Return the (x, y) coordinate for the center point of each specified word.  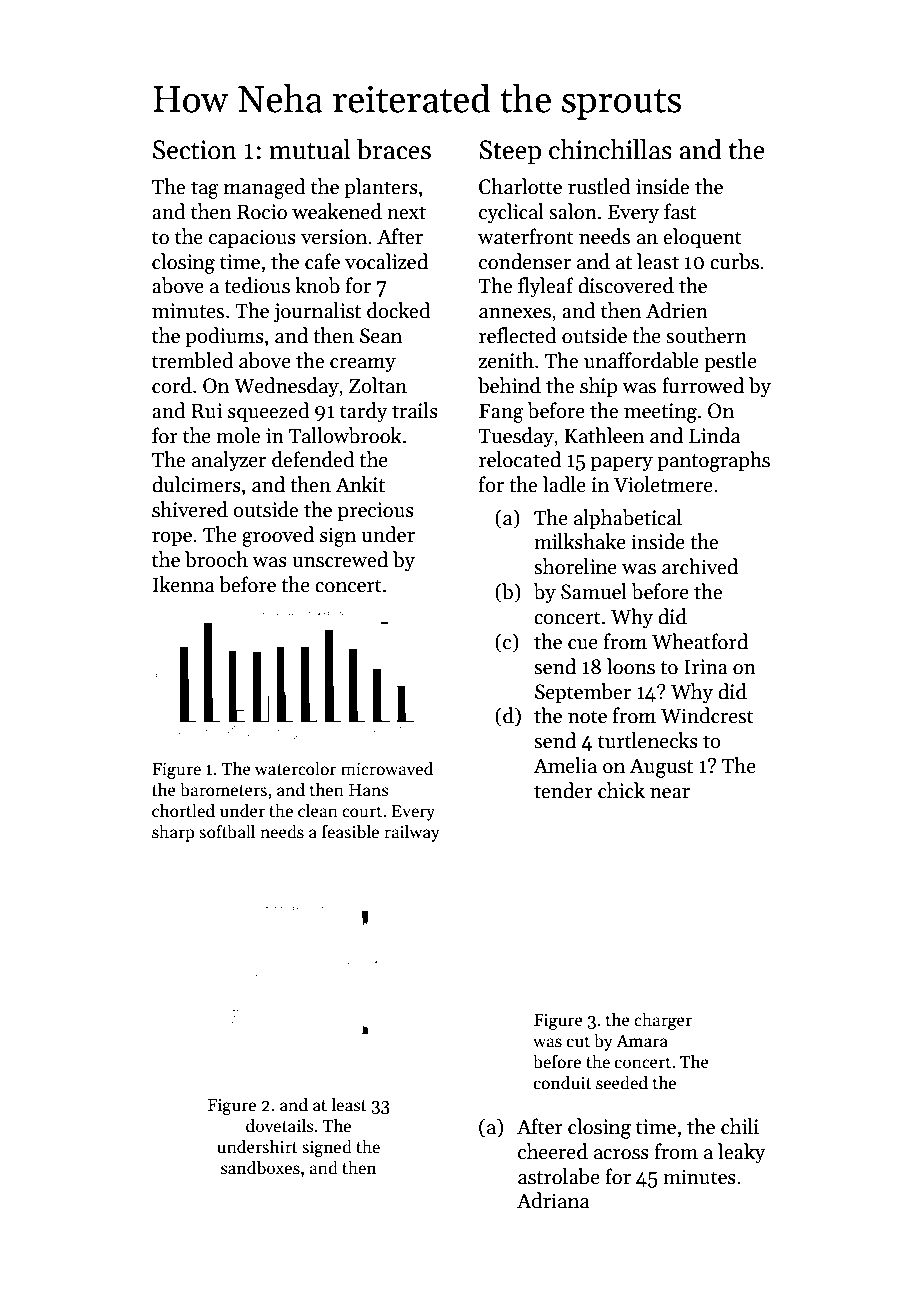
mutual (310, 149)
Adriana (553, 1200)
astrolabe (559, 1176)
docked (399, 310)
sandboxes (260, 1167)
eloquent (702, 238)
